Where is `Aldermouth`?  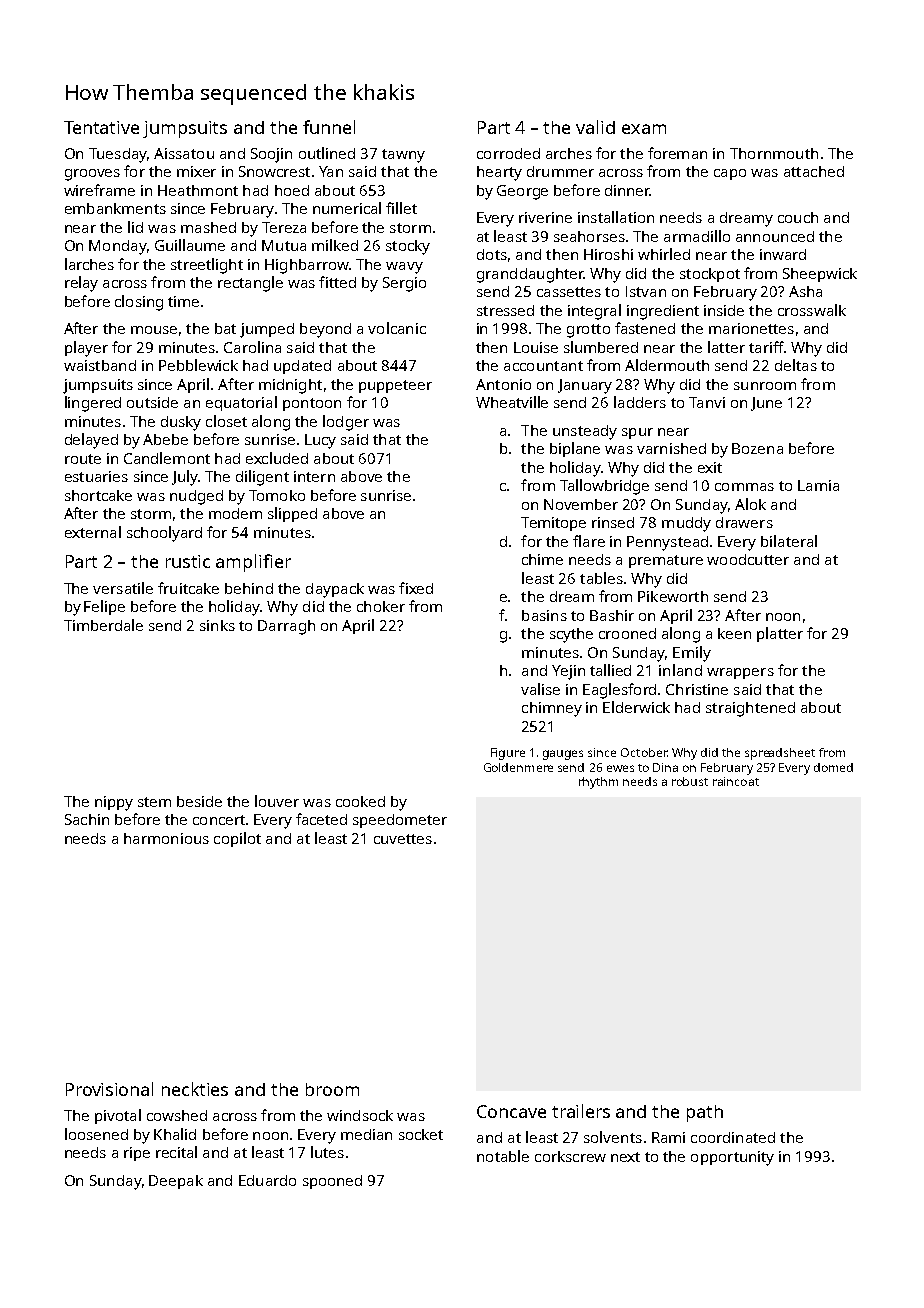
Aldermouth is located at coordinates (667, 365).
